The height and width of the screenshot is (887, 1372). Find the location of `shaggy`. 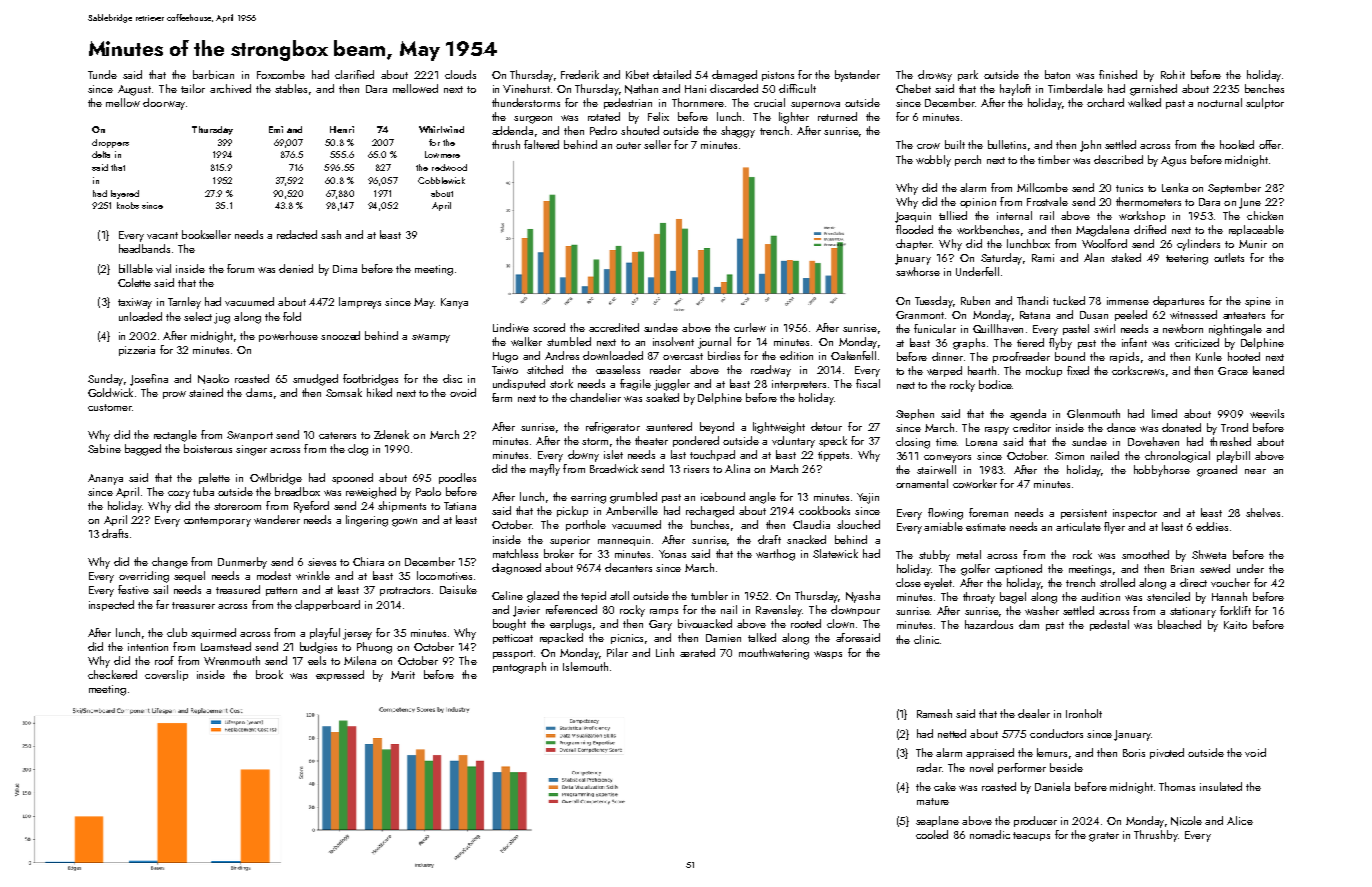

shaggy is located at coordinates (738, 132).
